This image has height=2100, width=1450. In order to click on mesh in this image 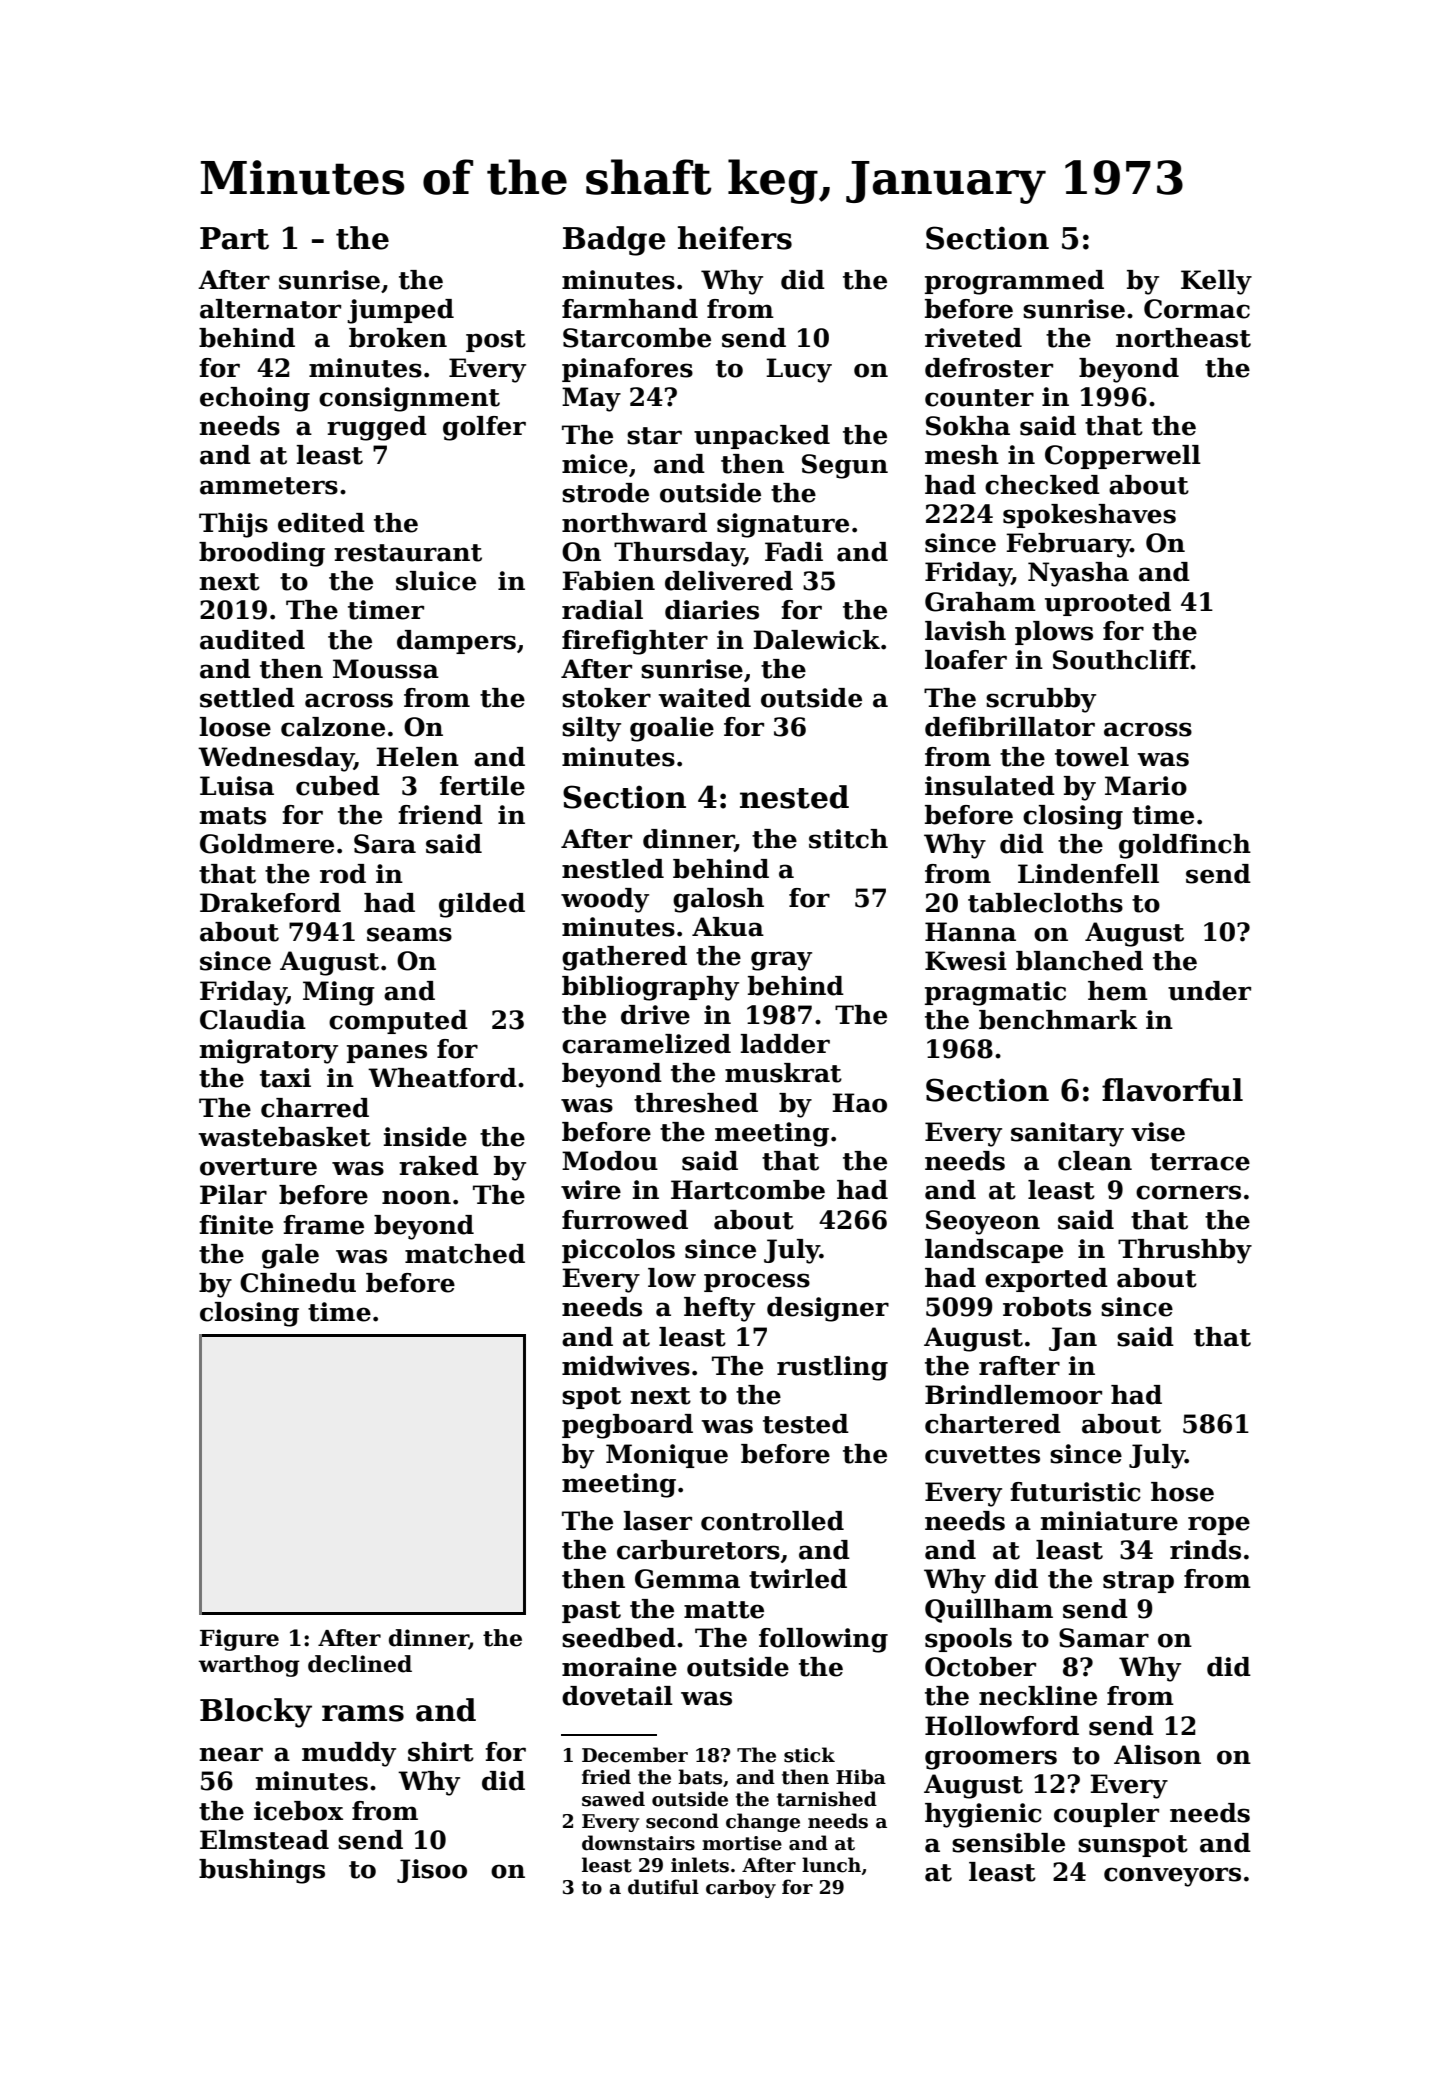, I will do `click(962, 455)`.
